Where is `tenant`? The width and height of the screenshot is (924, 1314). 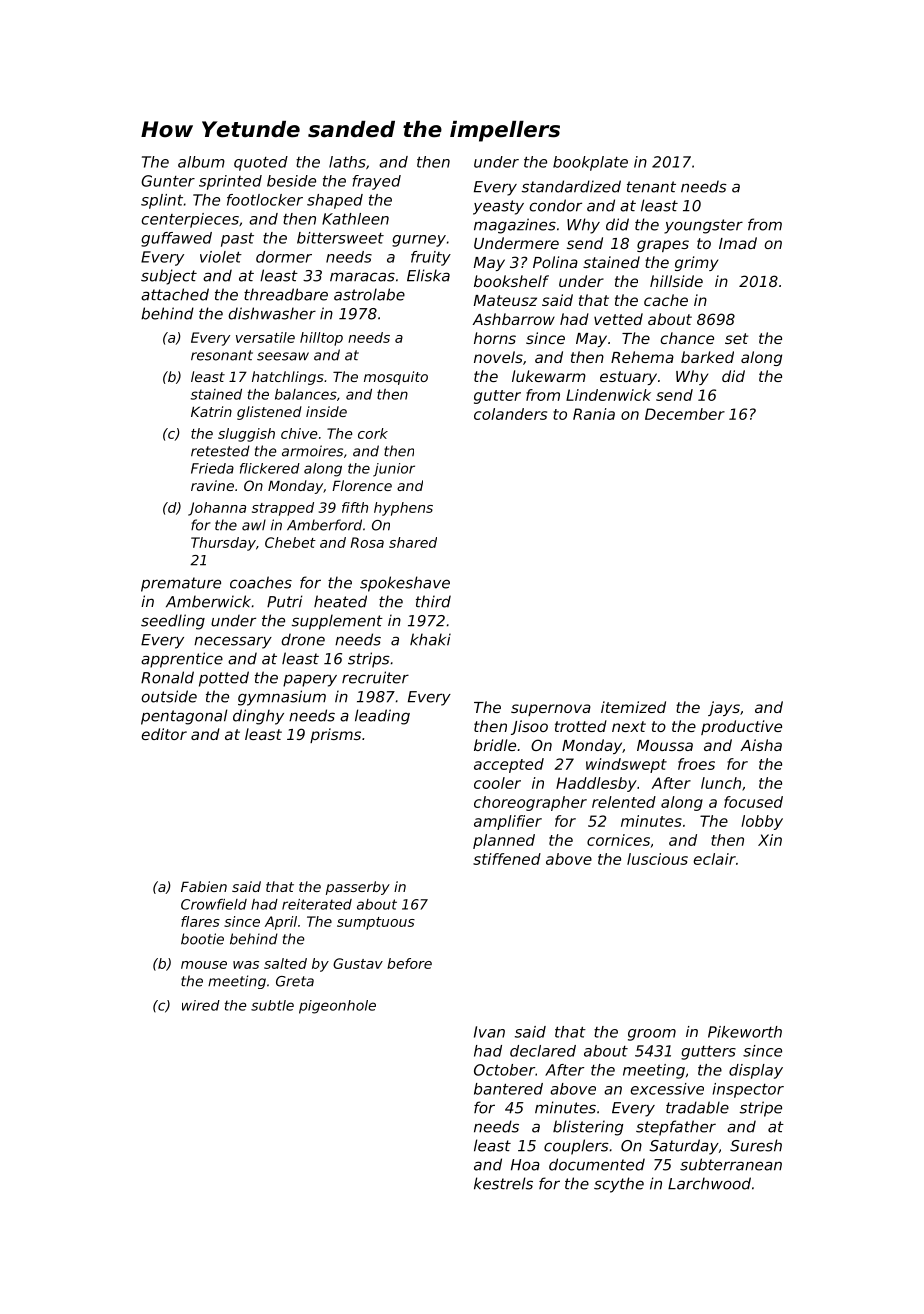
tenant is located at coordinates (651, 187).
